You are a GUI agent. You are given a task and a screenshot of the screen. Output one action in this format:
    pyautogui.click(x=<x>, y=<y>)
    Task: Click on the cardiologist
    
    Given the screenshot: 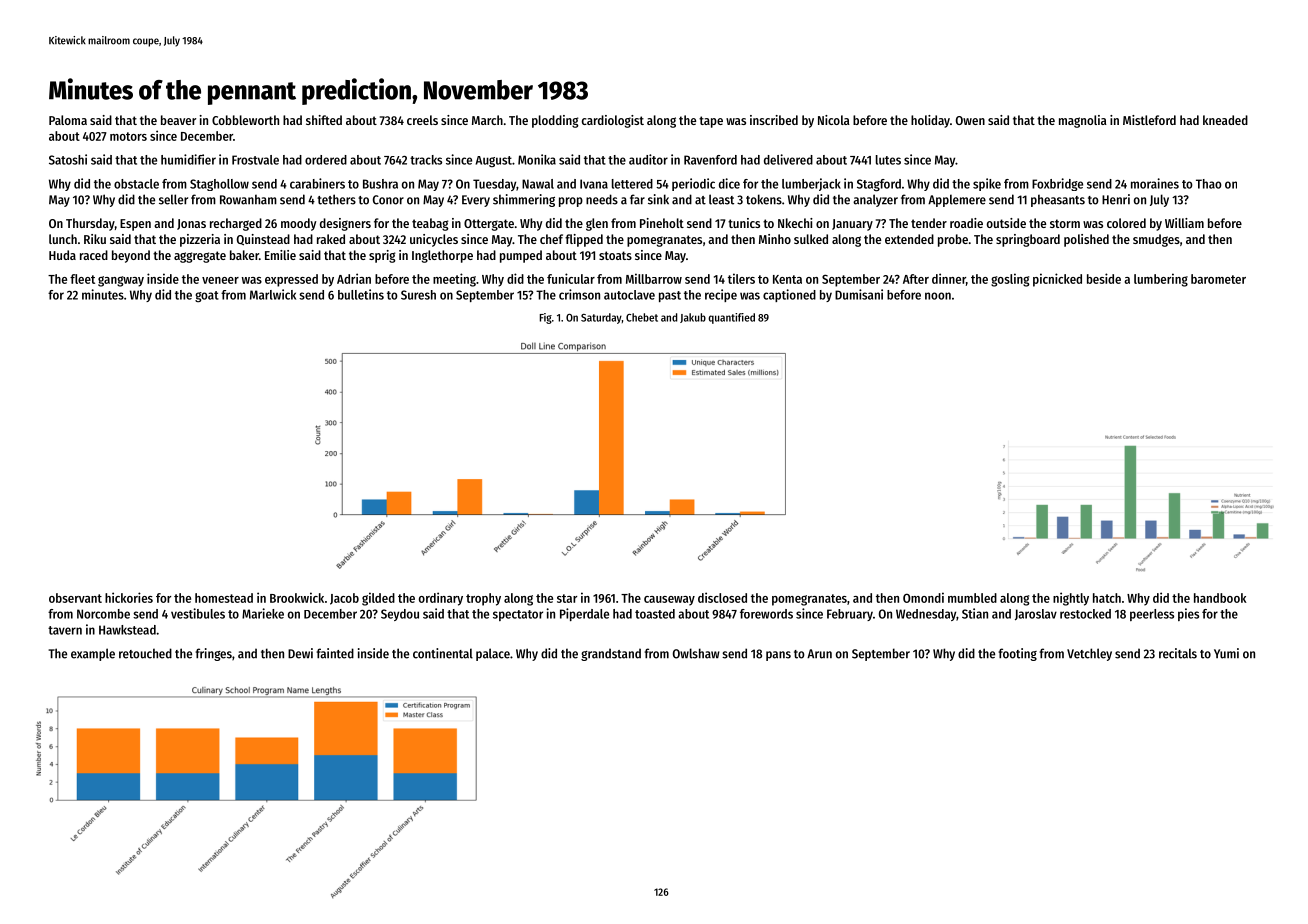 What is the action you would take?
    pyautogui.click(x=613, y=121)
